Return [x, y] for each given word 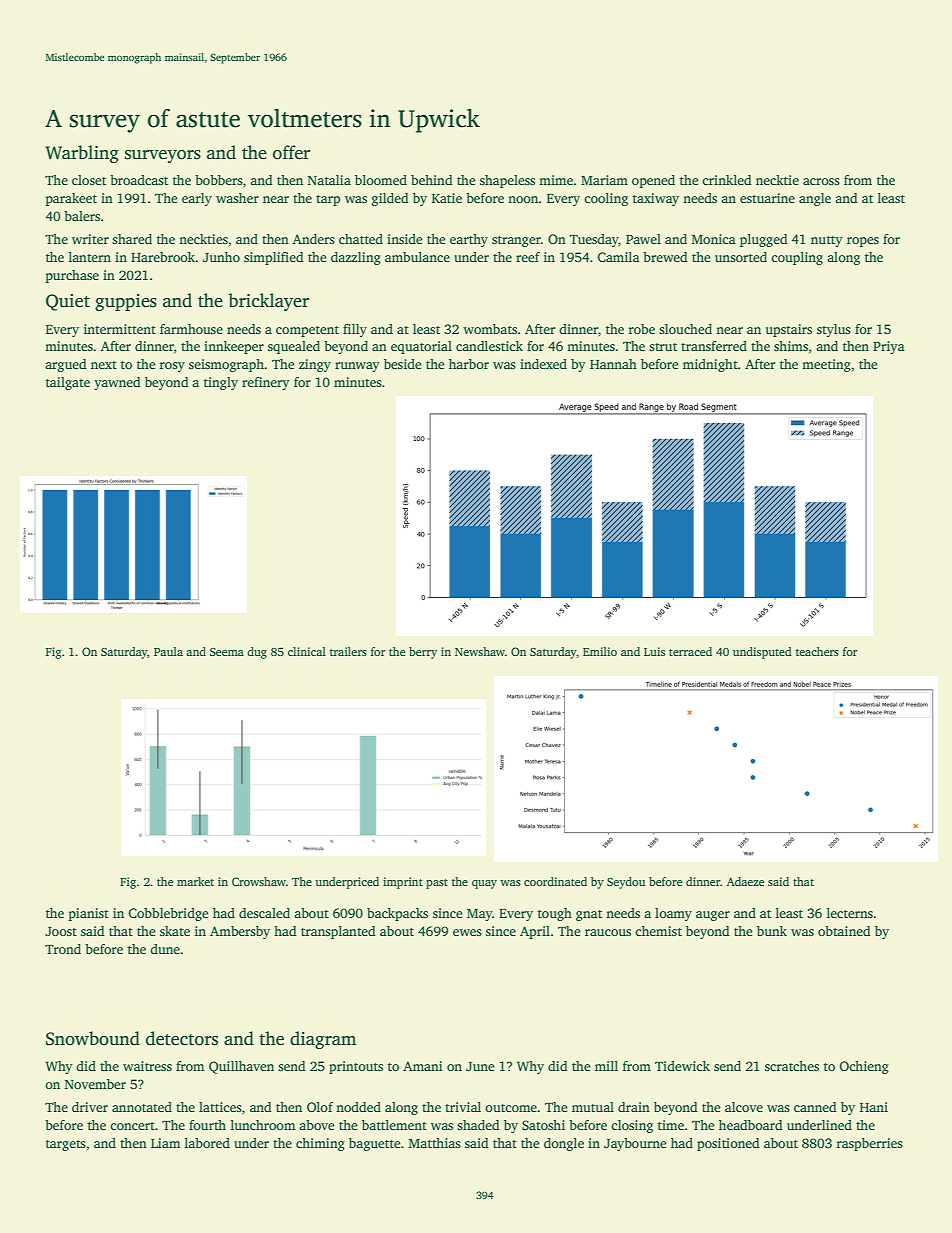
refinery [266, 383]
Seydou [626, 883]
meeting [826, 365]
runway [357, 367]
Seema [227, 652]
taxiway [656, 199]
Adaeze [745, 881]
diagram [323, 1040]
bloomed [381, 180]
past [437, 884]
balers [82, 216]
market [195, 881]
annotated [142, 1107]
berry [423, 653]
